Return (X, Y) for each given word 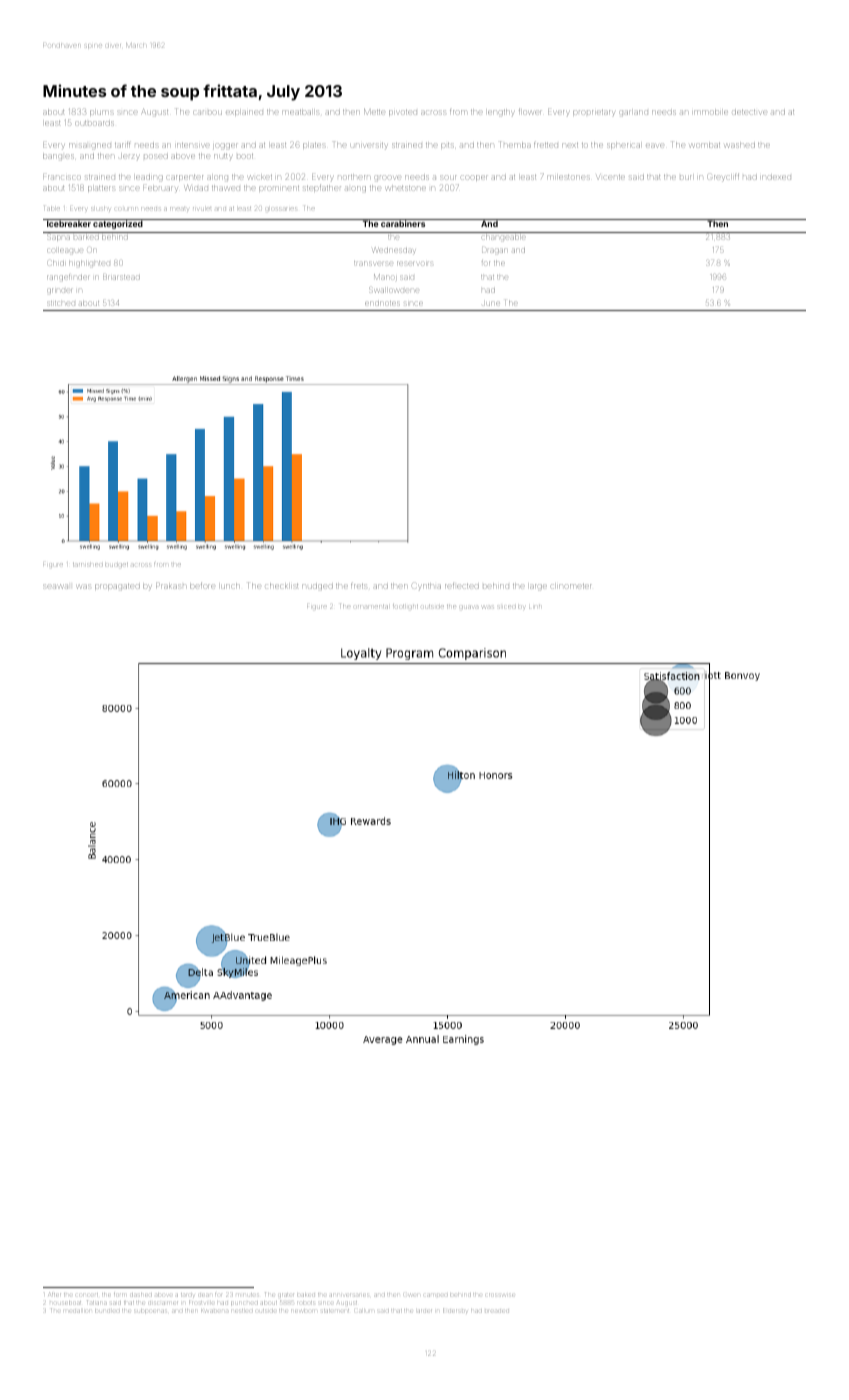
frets (359, 586)
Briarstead (121, 277)
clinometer (571, 586)
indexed (776, 177)
